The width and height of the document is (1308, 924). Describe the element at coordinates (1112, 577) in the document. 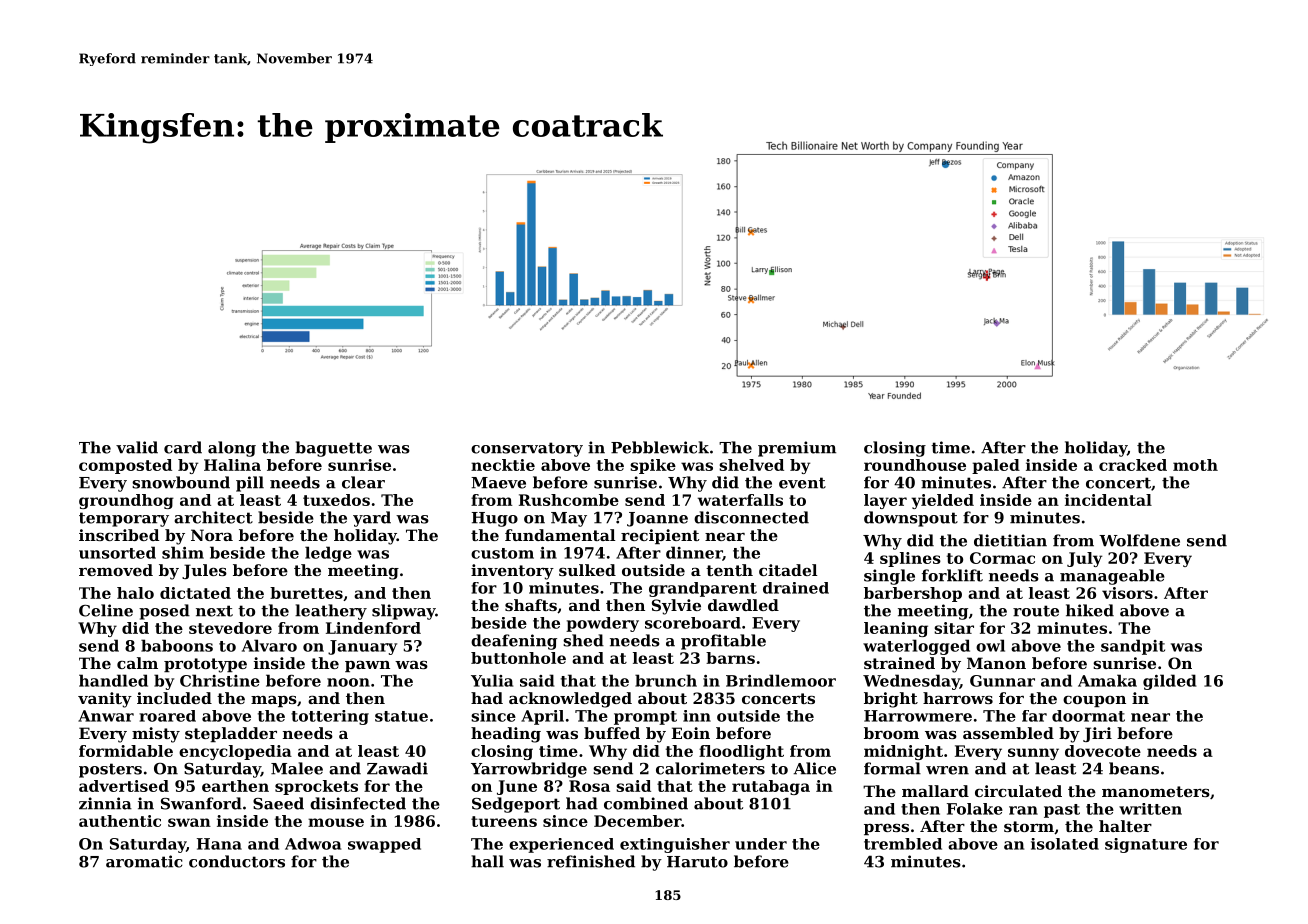

I see `manageable` at that location.
